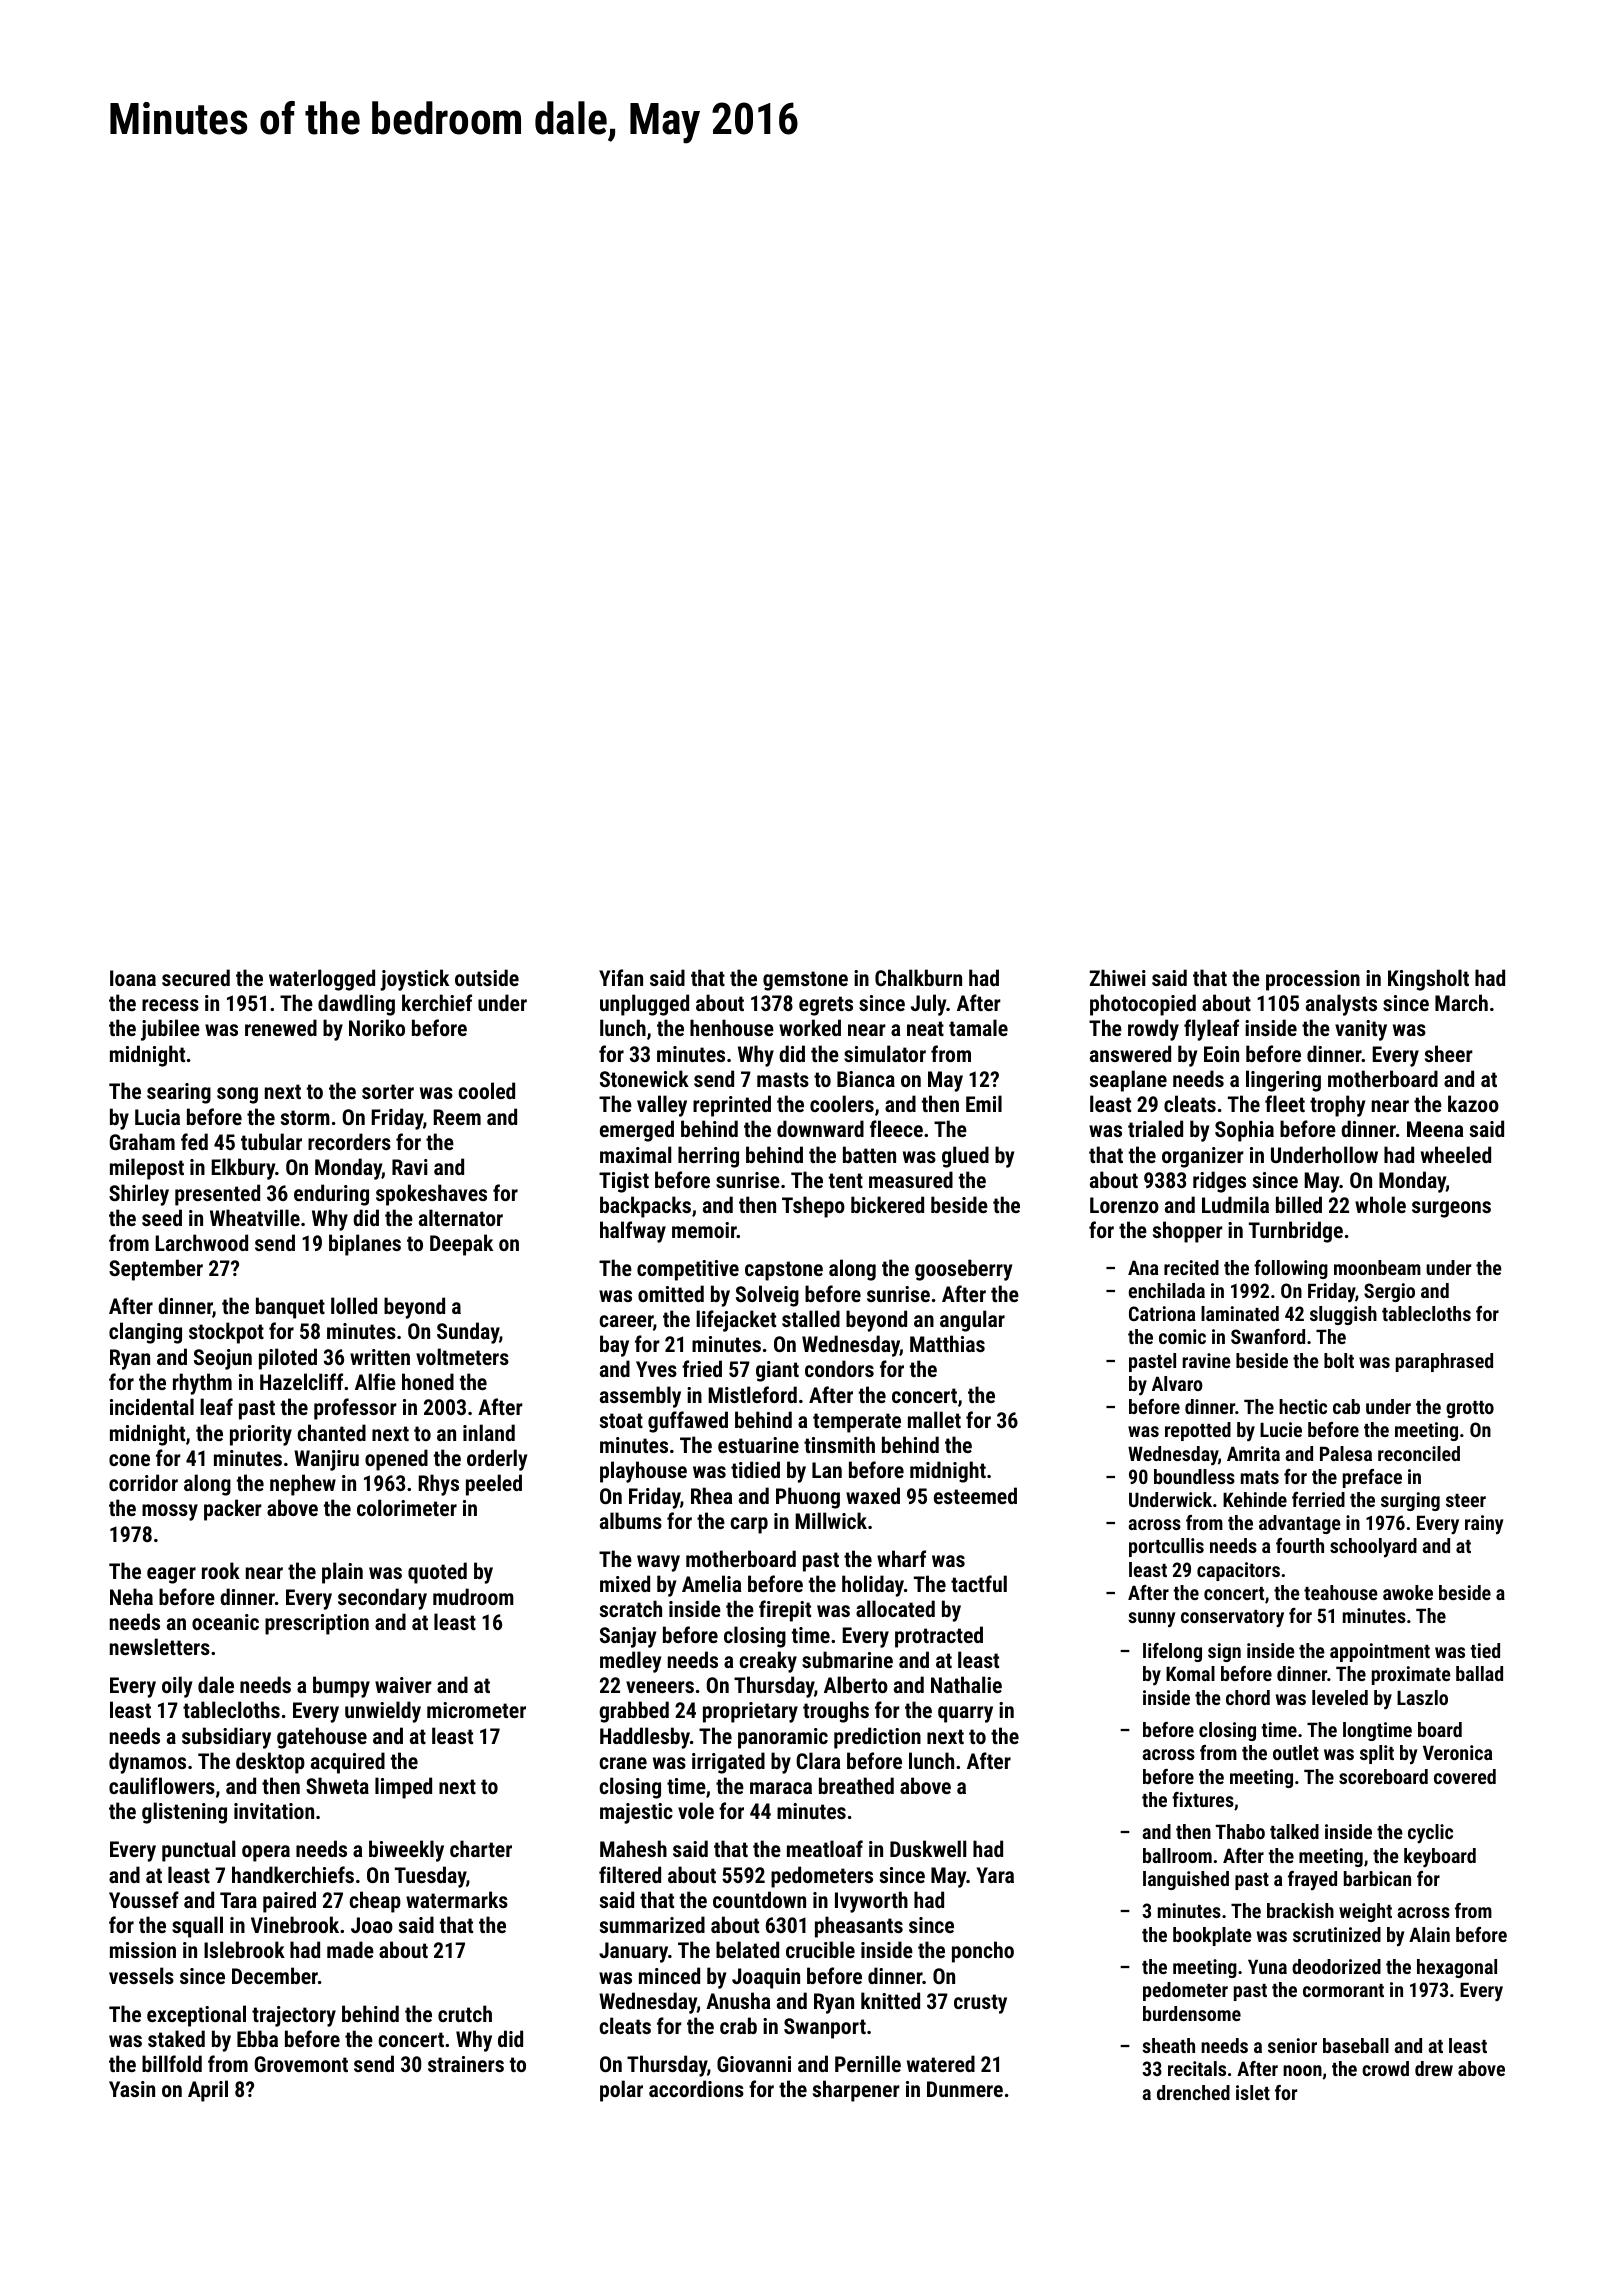 The height and width of the document is (2292, 1620). I want to click on March, so click(1461, 1002).
